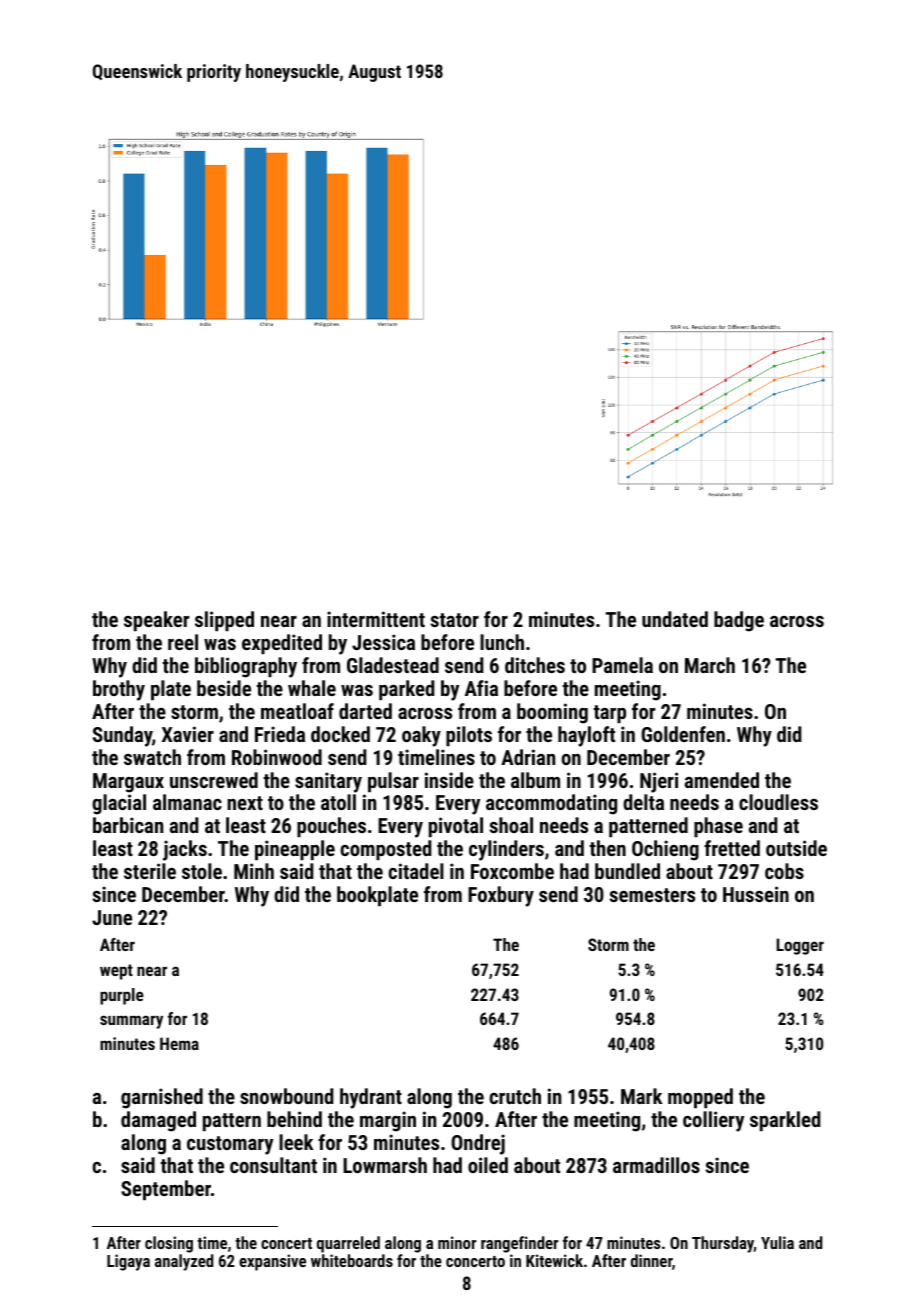  I want to click on speaker, so click(156, 621).
